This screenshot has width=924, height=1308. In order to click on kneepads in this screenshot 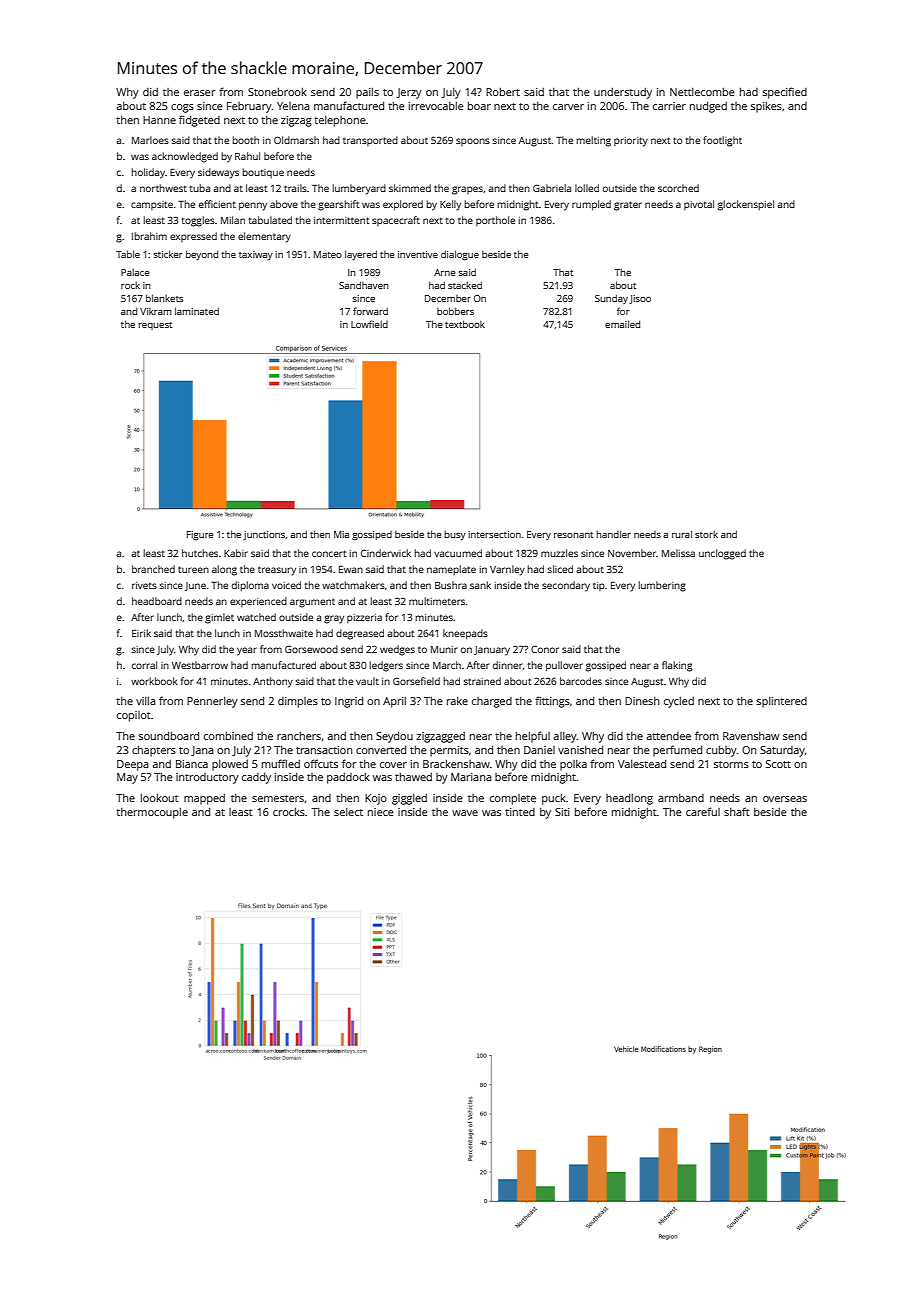, I will do `click(465, 634)`.
